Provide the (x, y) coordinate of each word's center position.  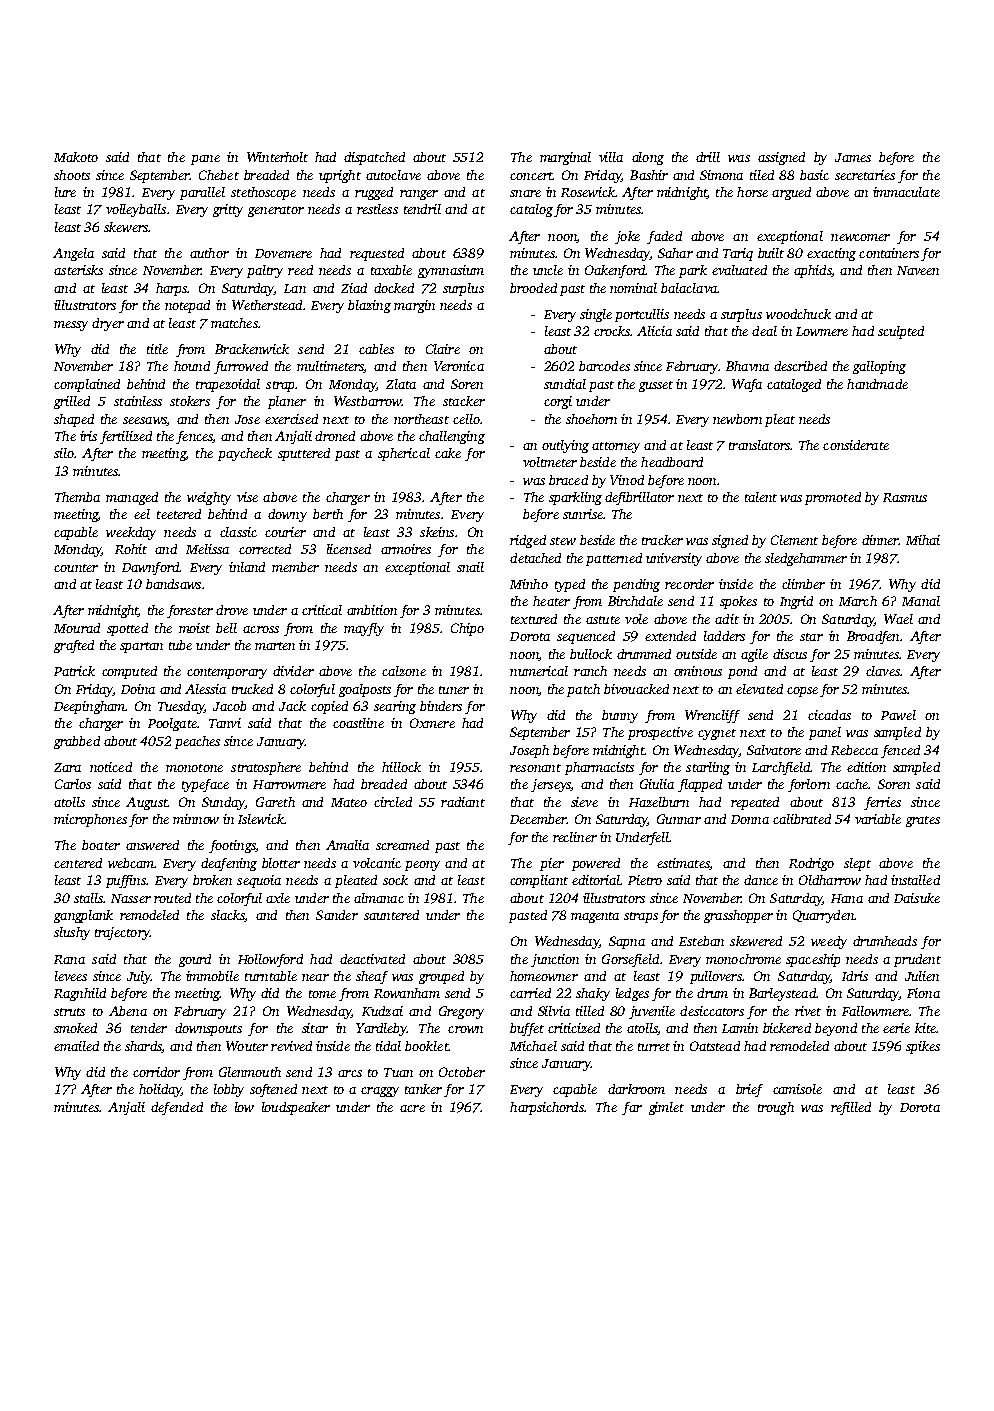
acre (412, 1108)
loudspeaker (296, 1108)
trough (776, 1108)
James (853, 157)
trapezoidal (228, 385)
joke (627, 237)
